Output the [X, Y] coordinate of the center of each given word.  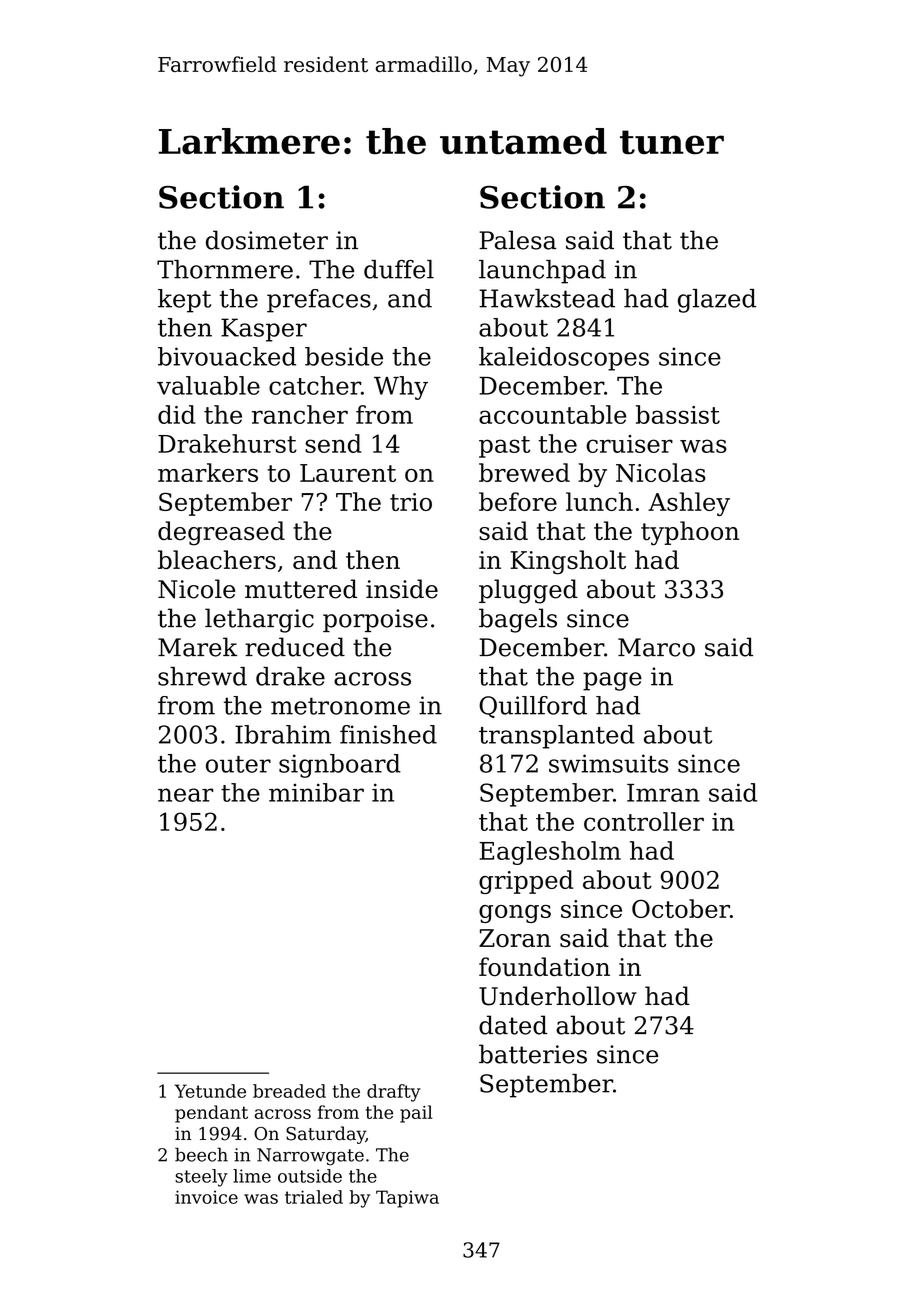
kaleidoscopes [564, 359]
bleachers [217, 560]
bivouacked [227, 356]
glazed [717, 301]
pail [416, 1114]
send [333, 443]
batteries [533, 1054]
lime [252, 1176]
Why [401, 388]
